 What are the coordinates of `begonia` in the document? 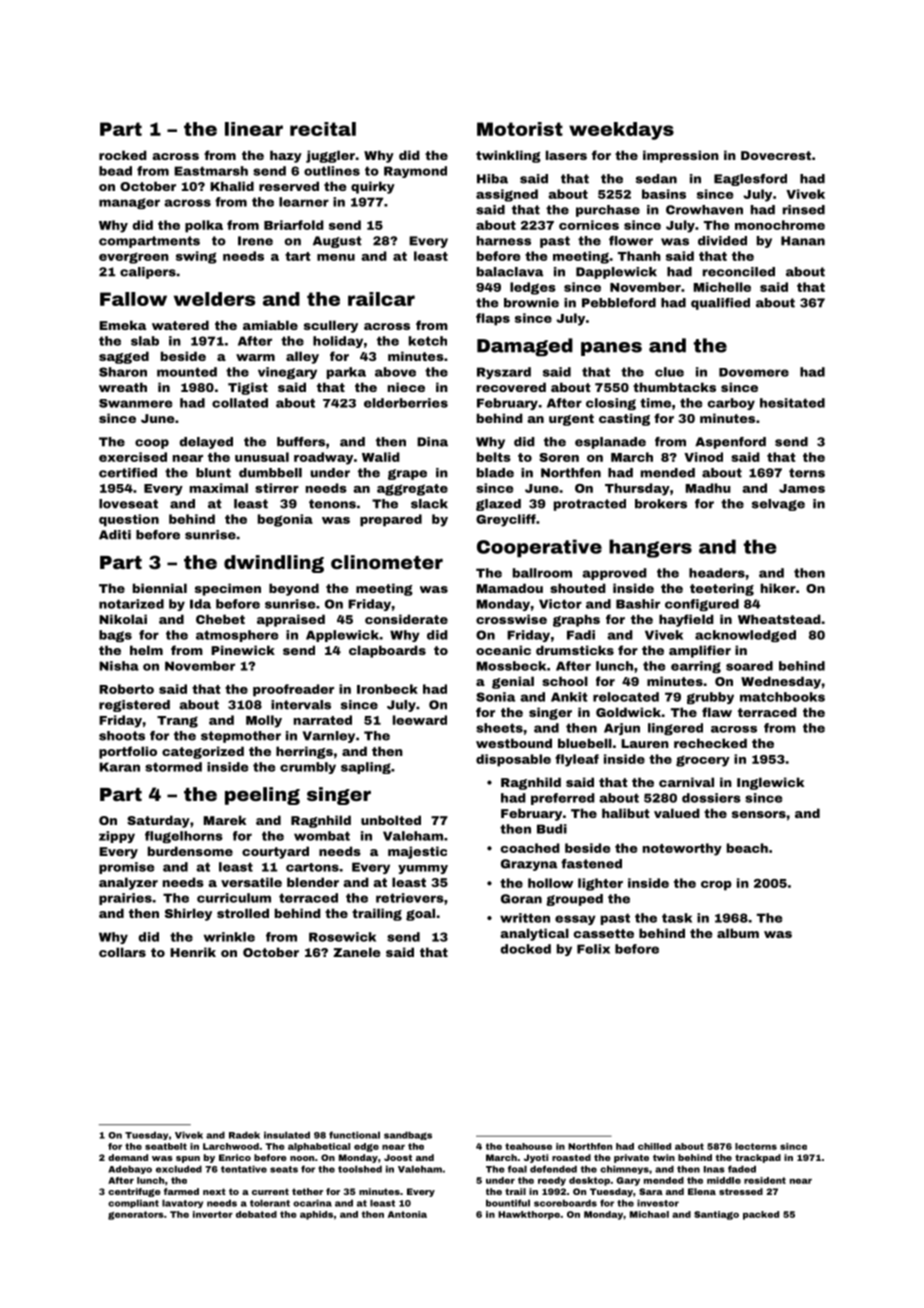 It's located at (285, 520).
